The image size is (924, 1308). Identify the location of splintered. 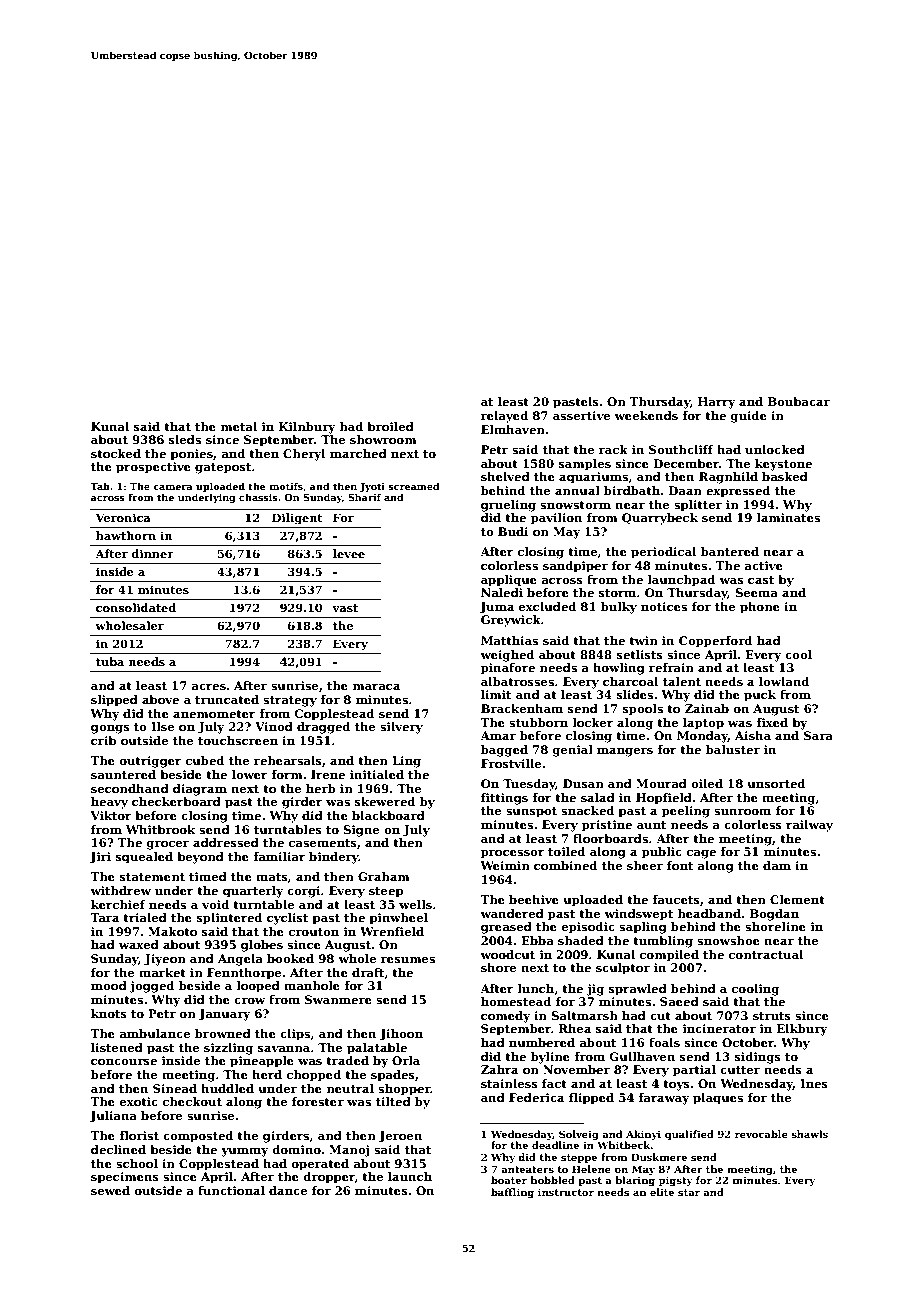
(229, 919).
